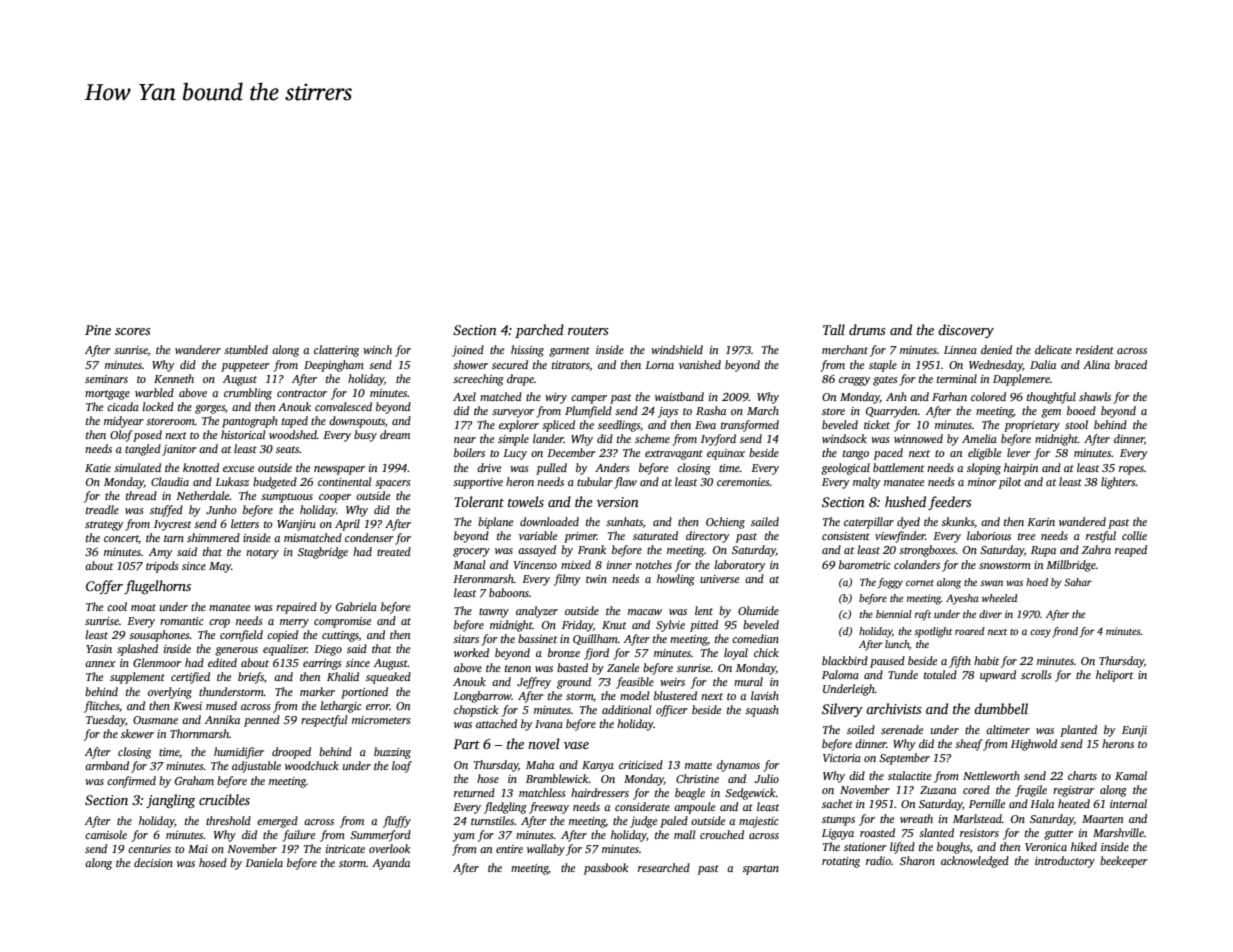 This image has width=1233, height=952. Describe the element at coordinates (264, 862) in the image. I see `Daniela` at that location.
